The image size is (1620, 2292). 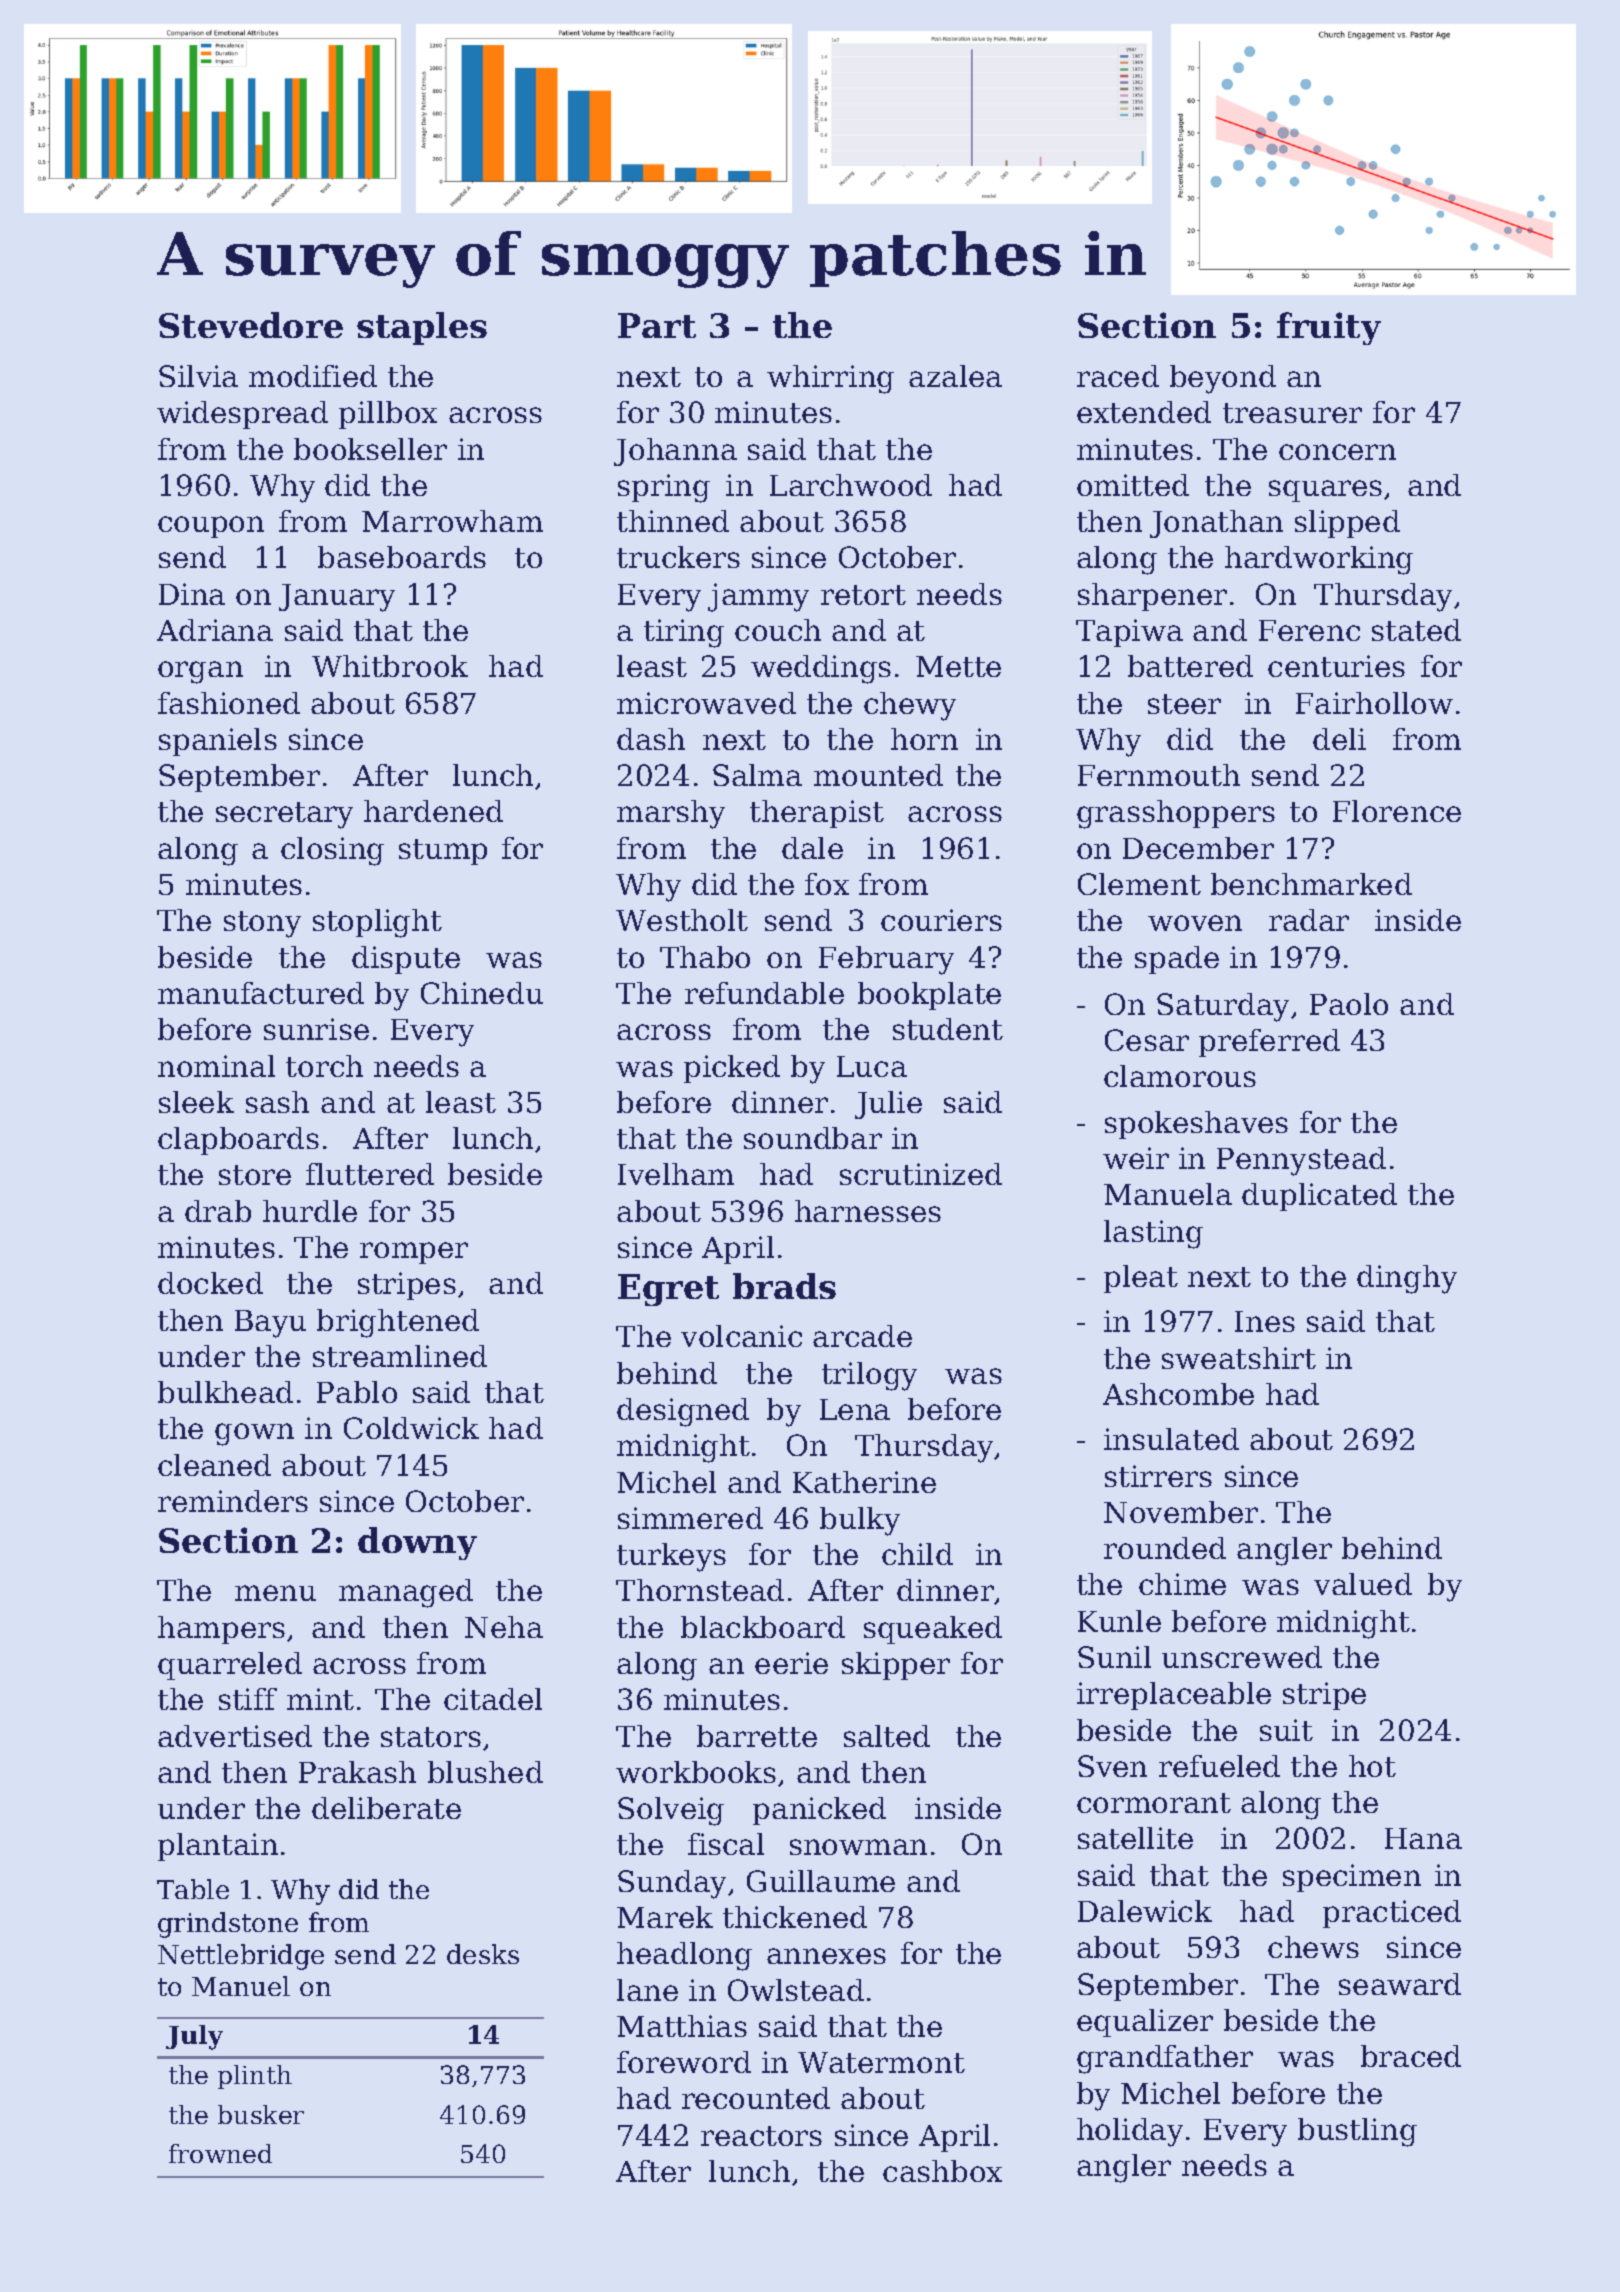 What do you see at coordinates (406, 960) in the screenshot?
I see `dispute` at bounding box center [406, 960].
